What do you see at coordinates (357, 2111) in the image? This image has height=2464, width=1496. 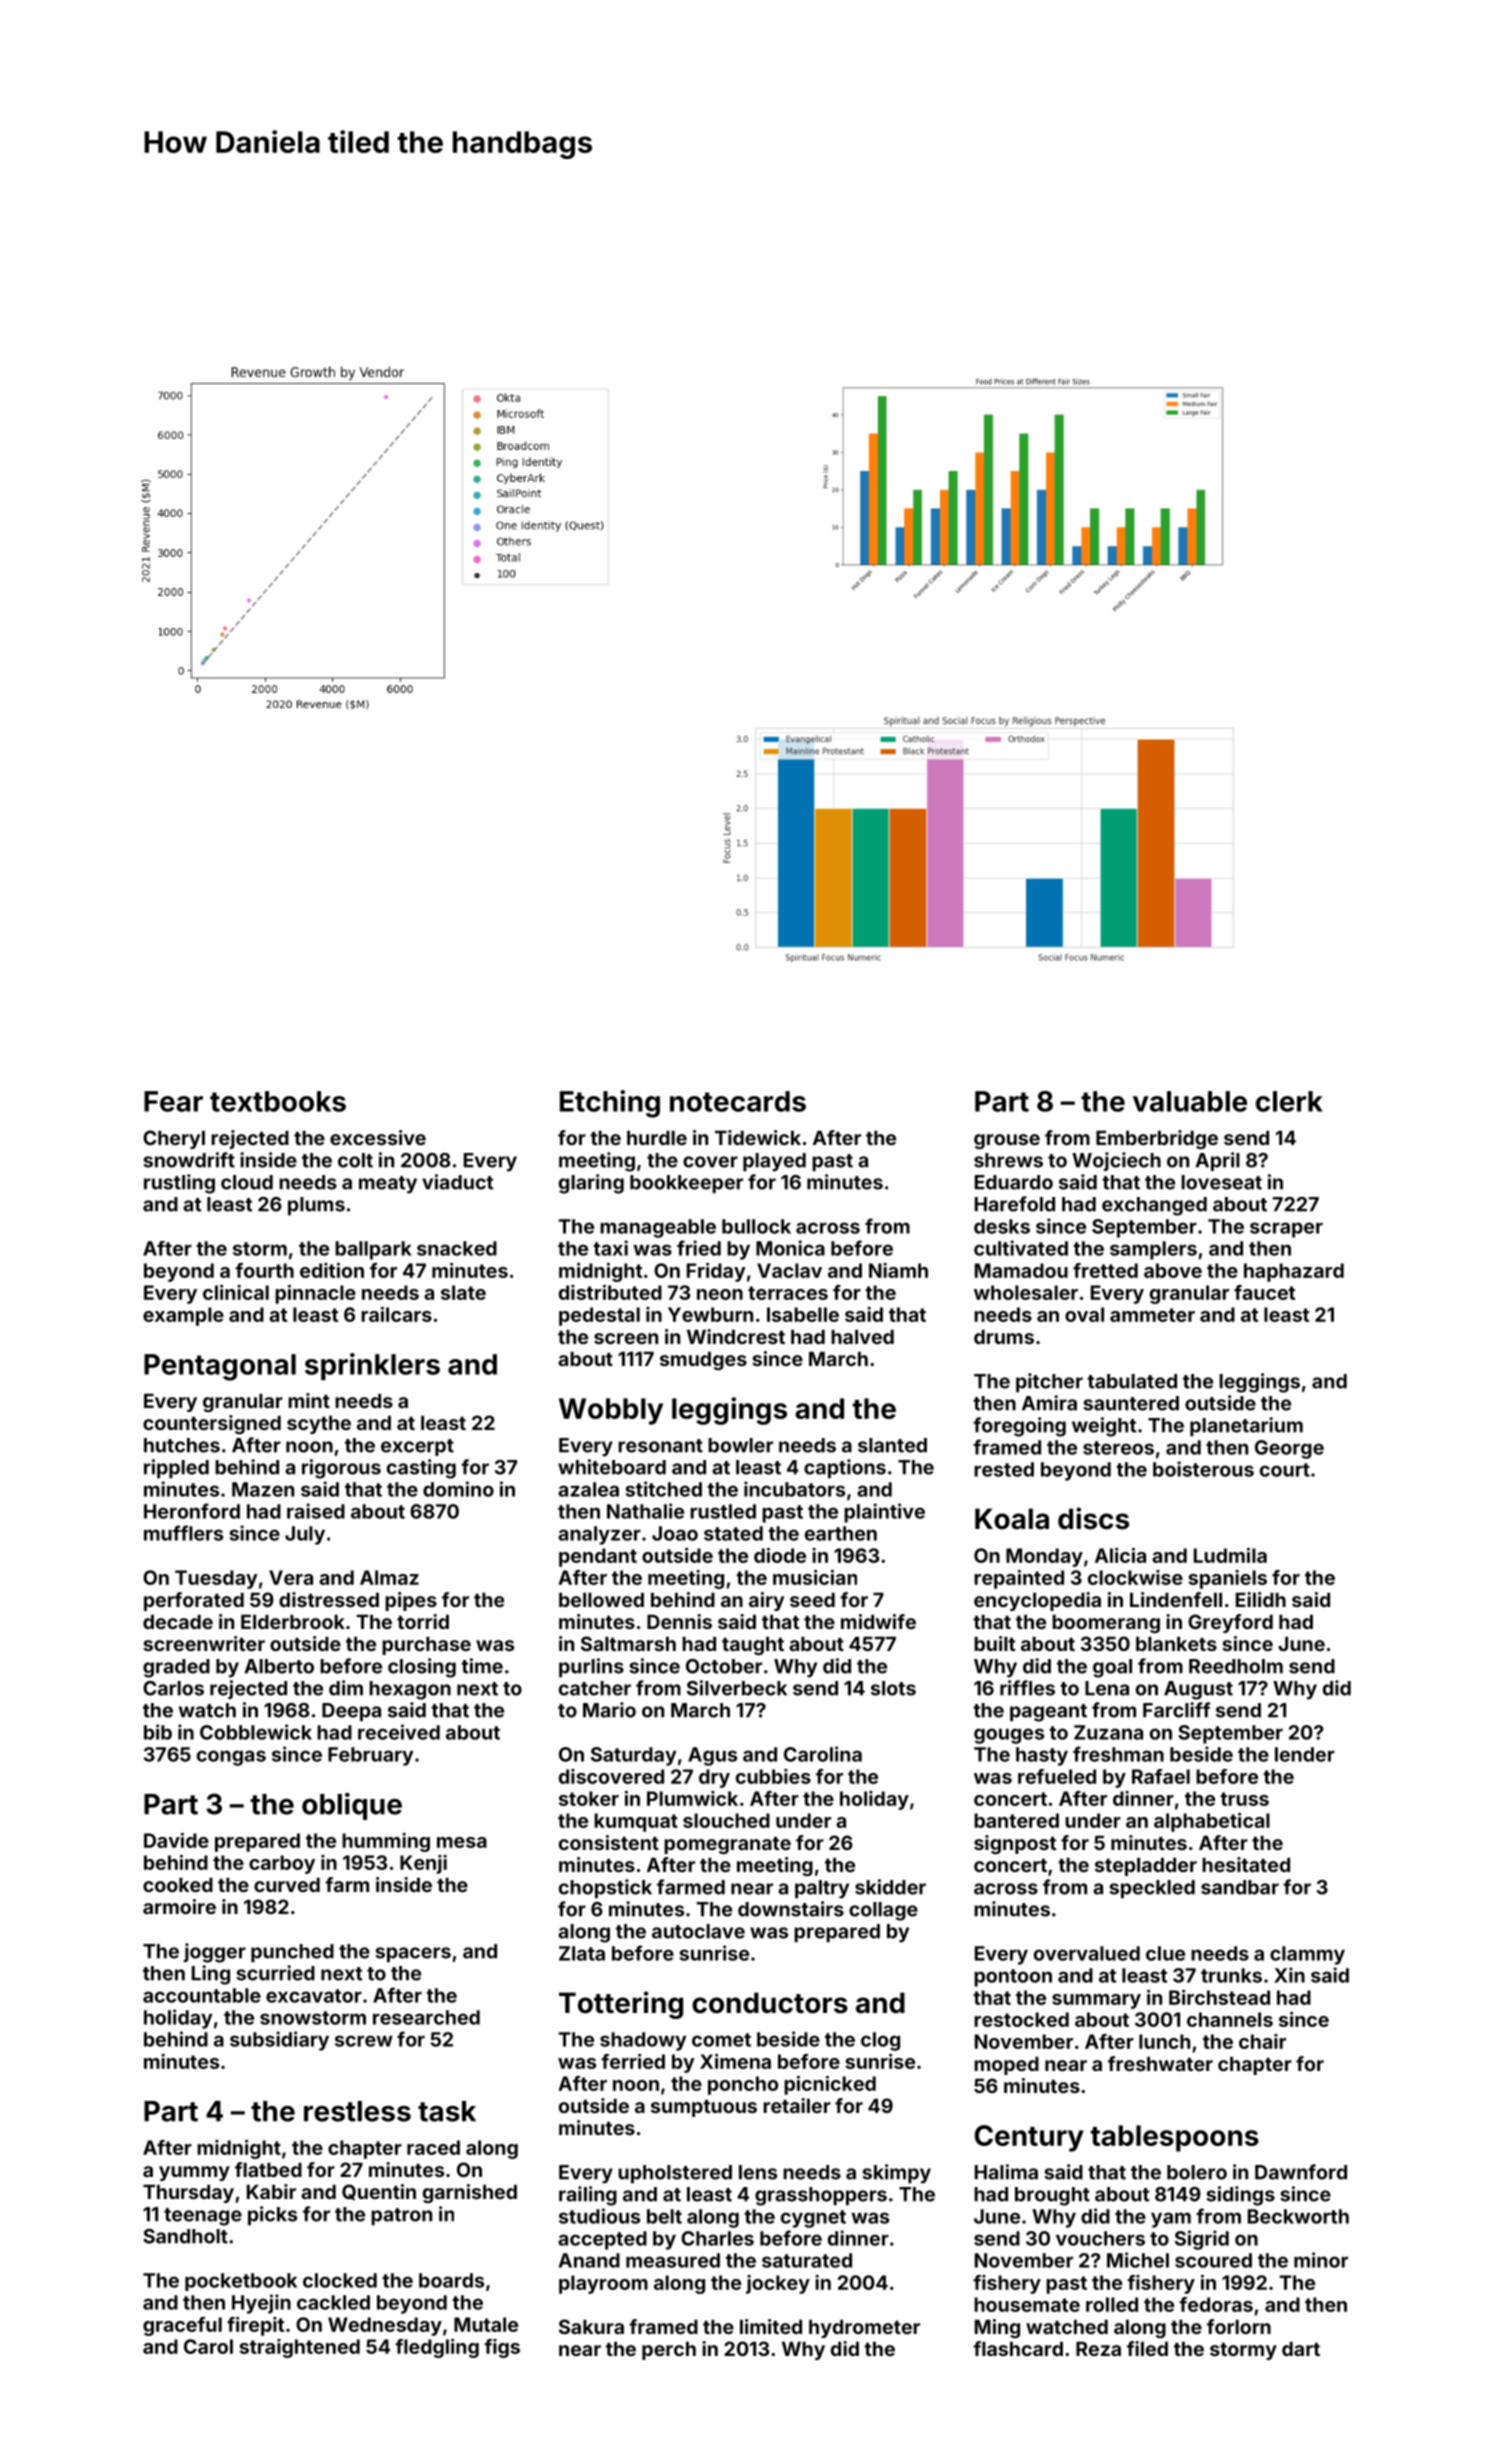 I see `restless` at bounding box center [357, 2111].
